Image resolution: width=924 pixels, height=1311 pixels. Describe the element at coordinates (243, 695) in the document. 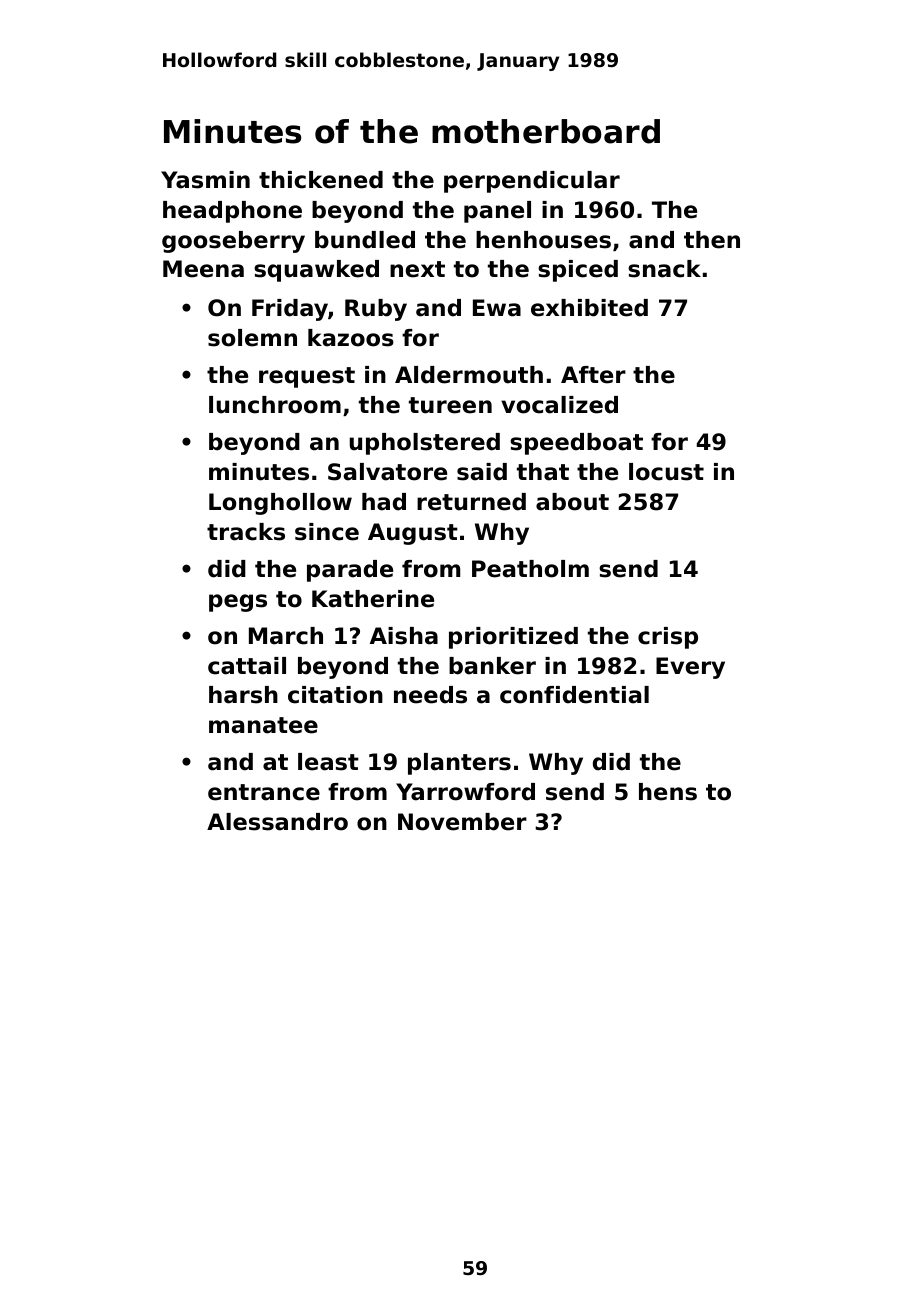

I see `harsh` at that location.
